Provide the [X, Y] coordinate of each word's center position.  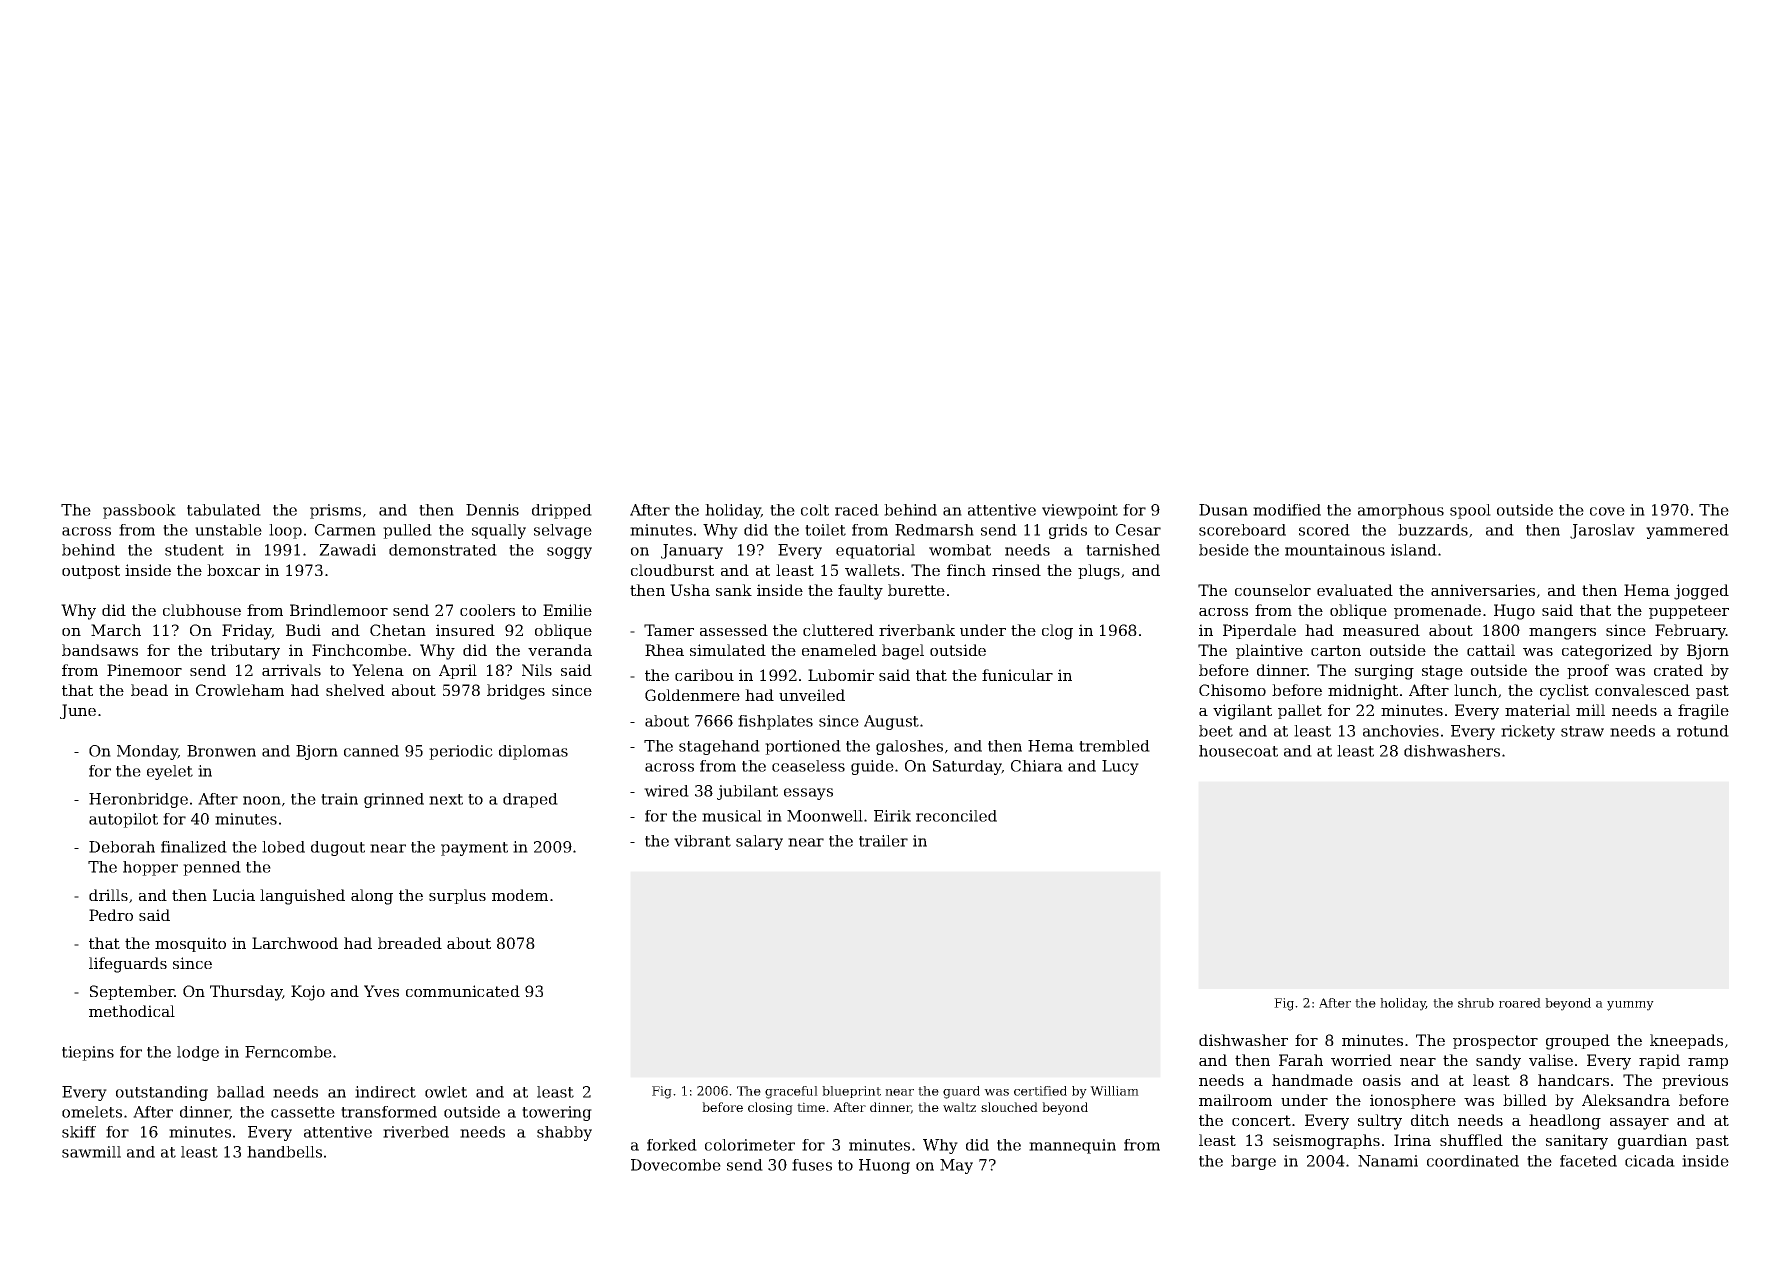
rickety [1528, 732]
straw [1582, 731]
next [446, 799]
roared [1520, 1003]
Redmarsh [934, 530]
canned [371, 751]
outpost [91, 572]
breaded [410, 943]
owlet [446, 1092]
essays [808, 794]
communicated [463, 991]
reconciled [956, 816]
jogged [1701, 592]
